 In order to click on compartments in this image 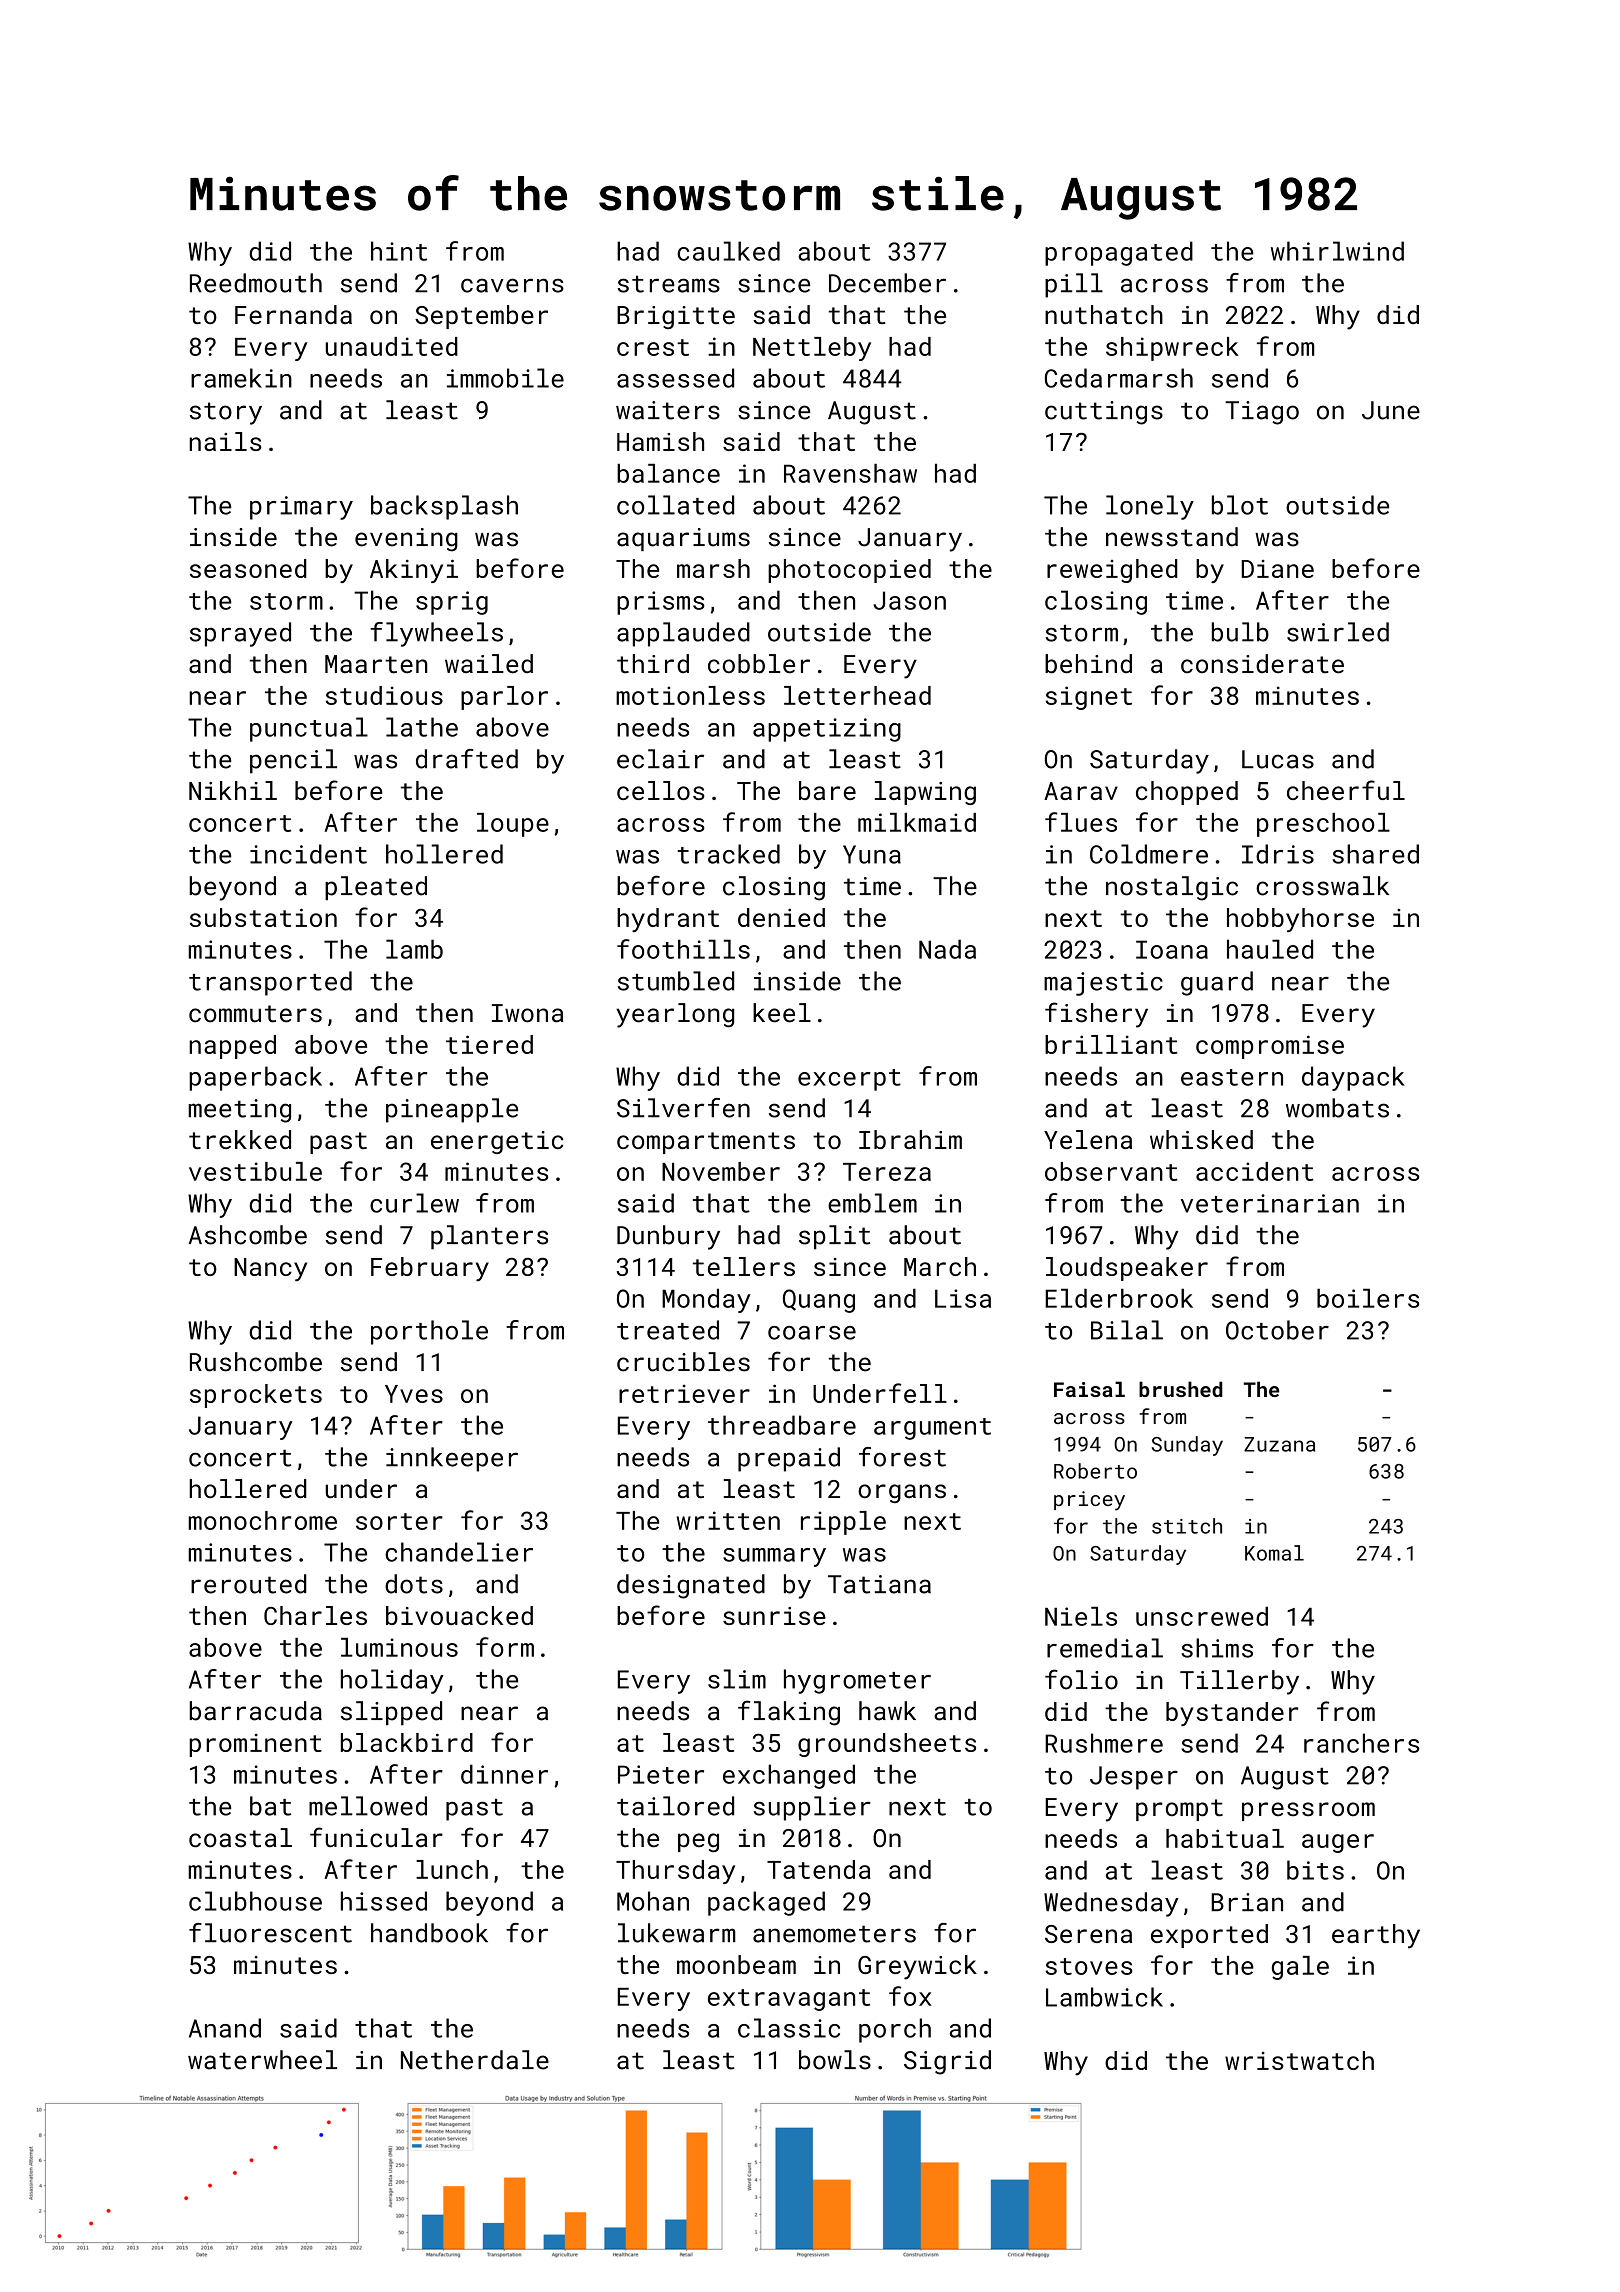, I will do `click(706, 1143)`.
